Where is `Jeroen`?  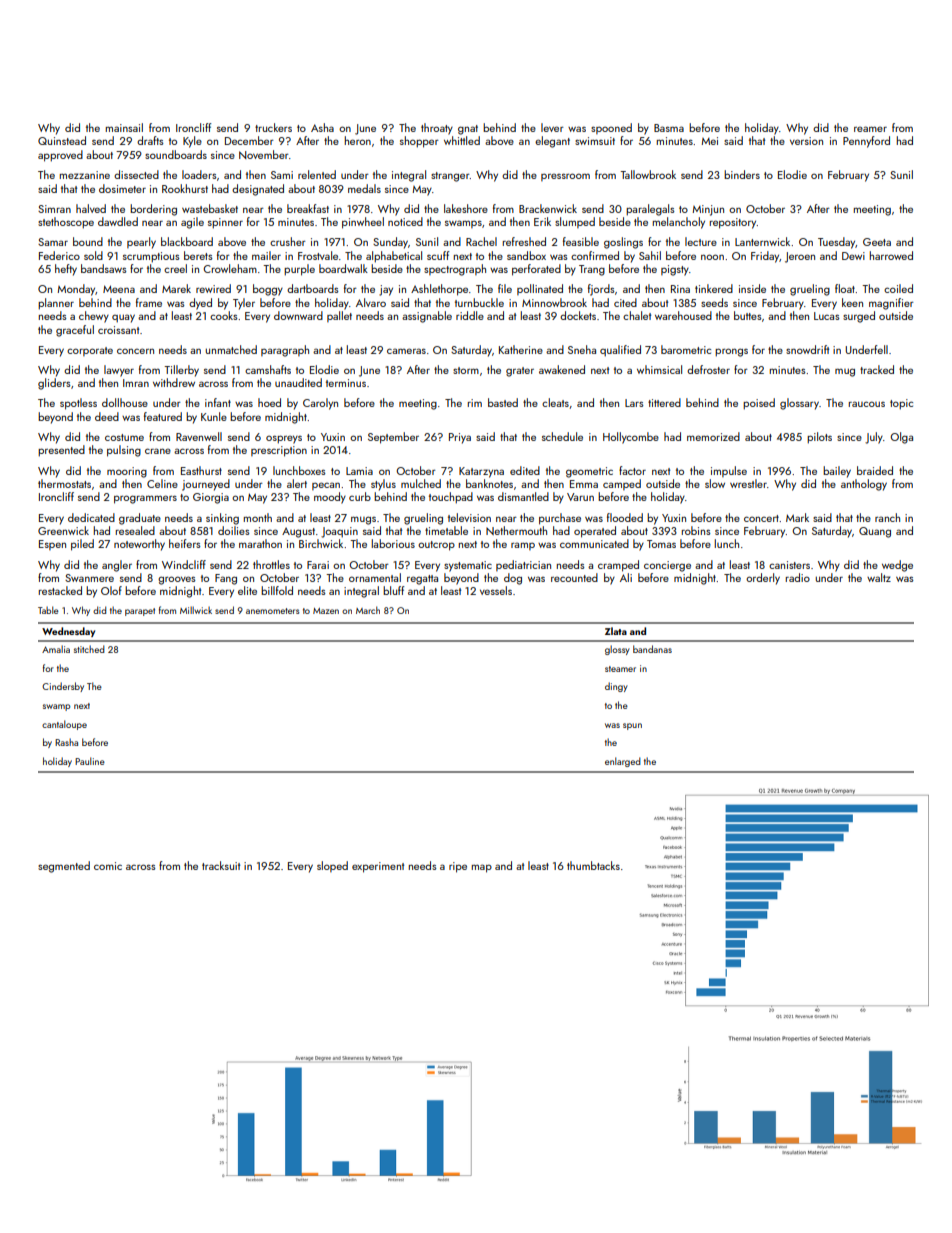 Jeroen is located at coordinates (800, 257).
